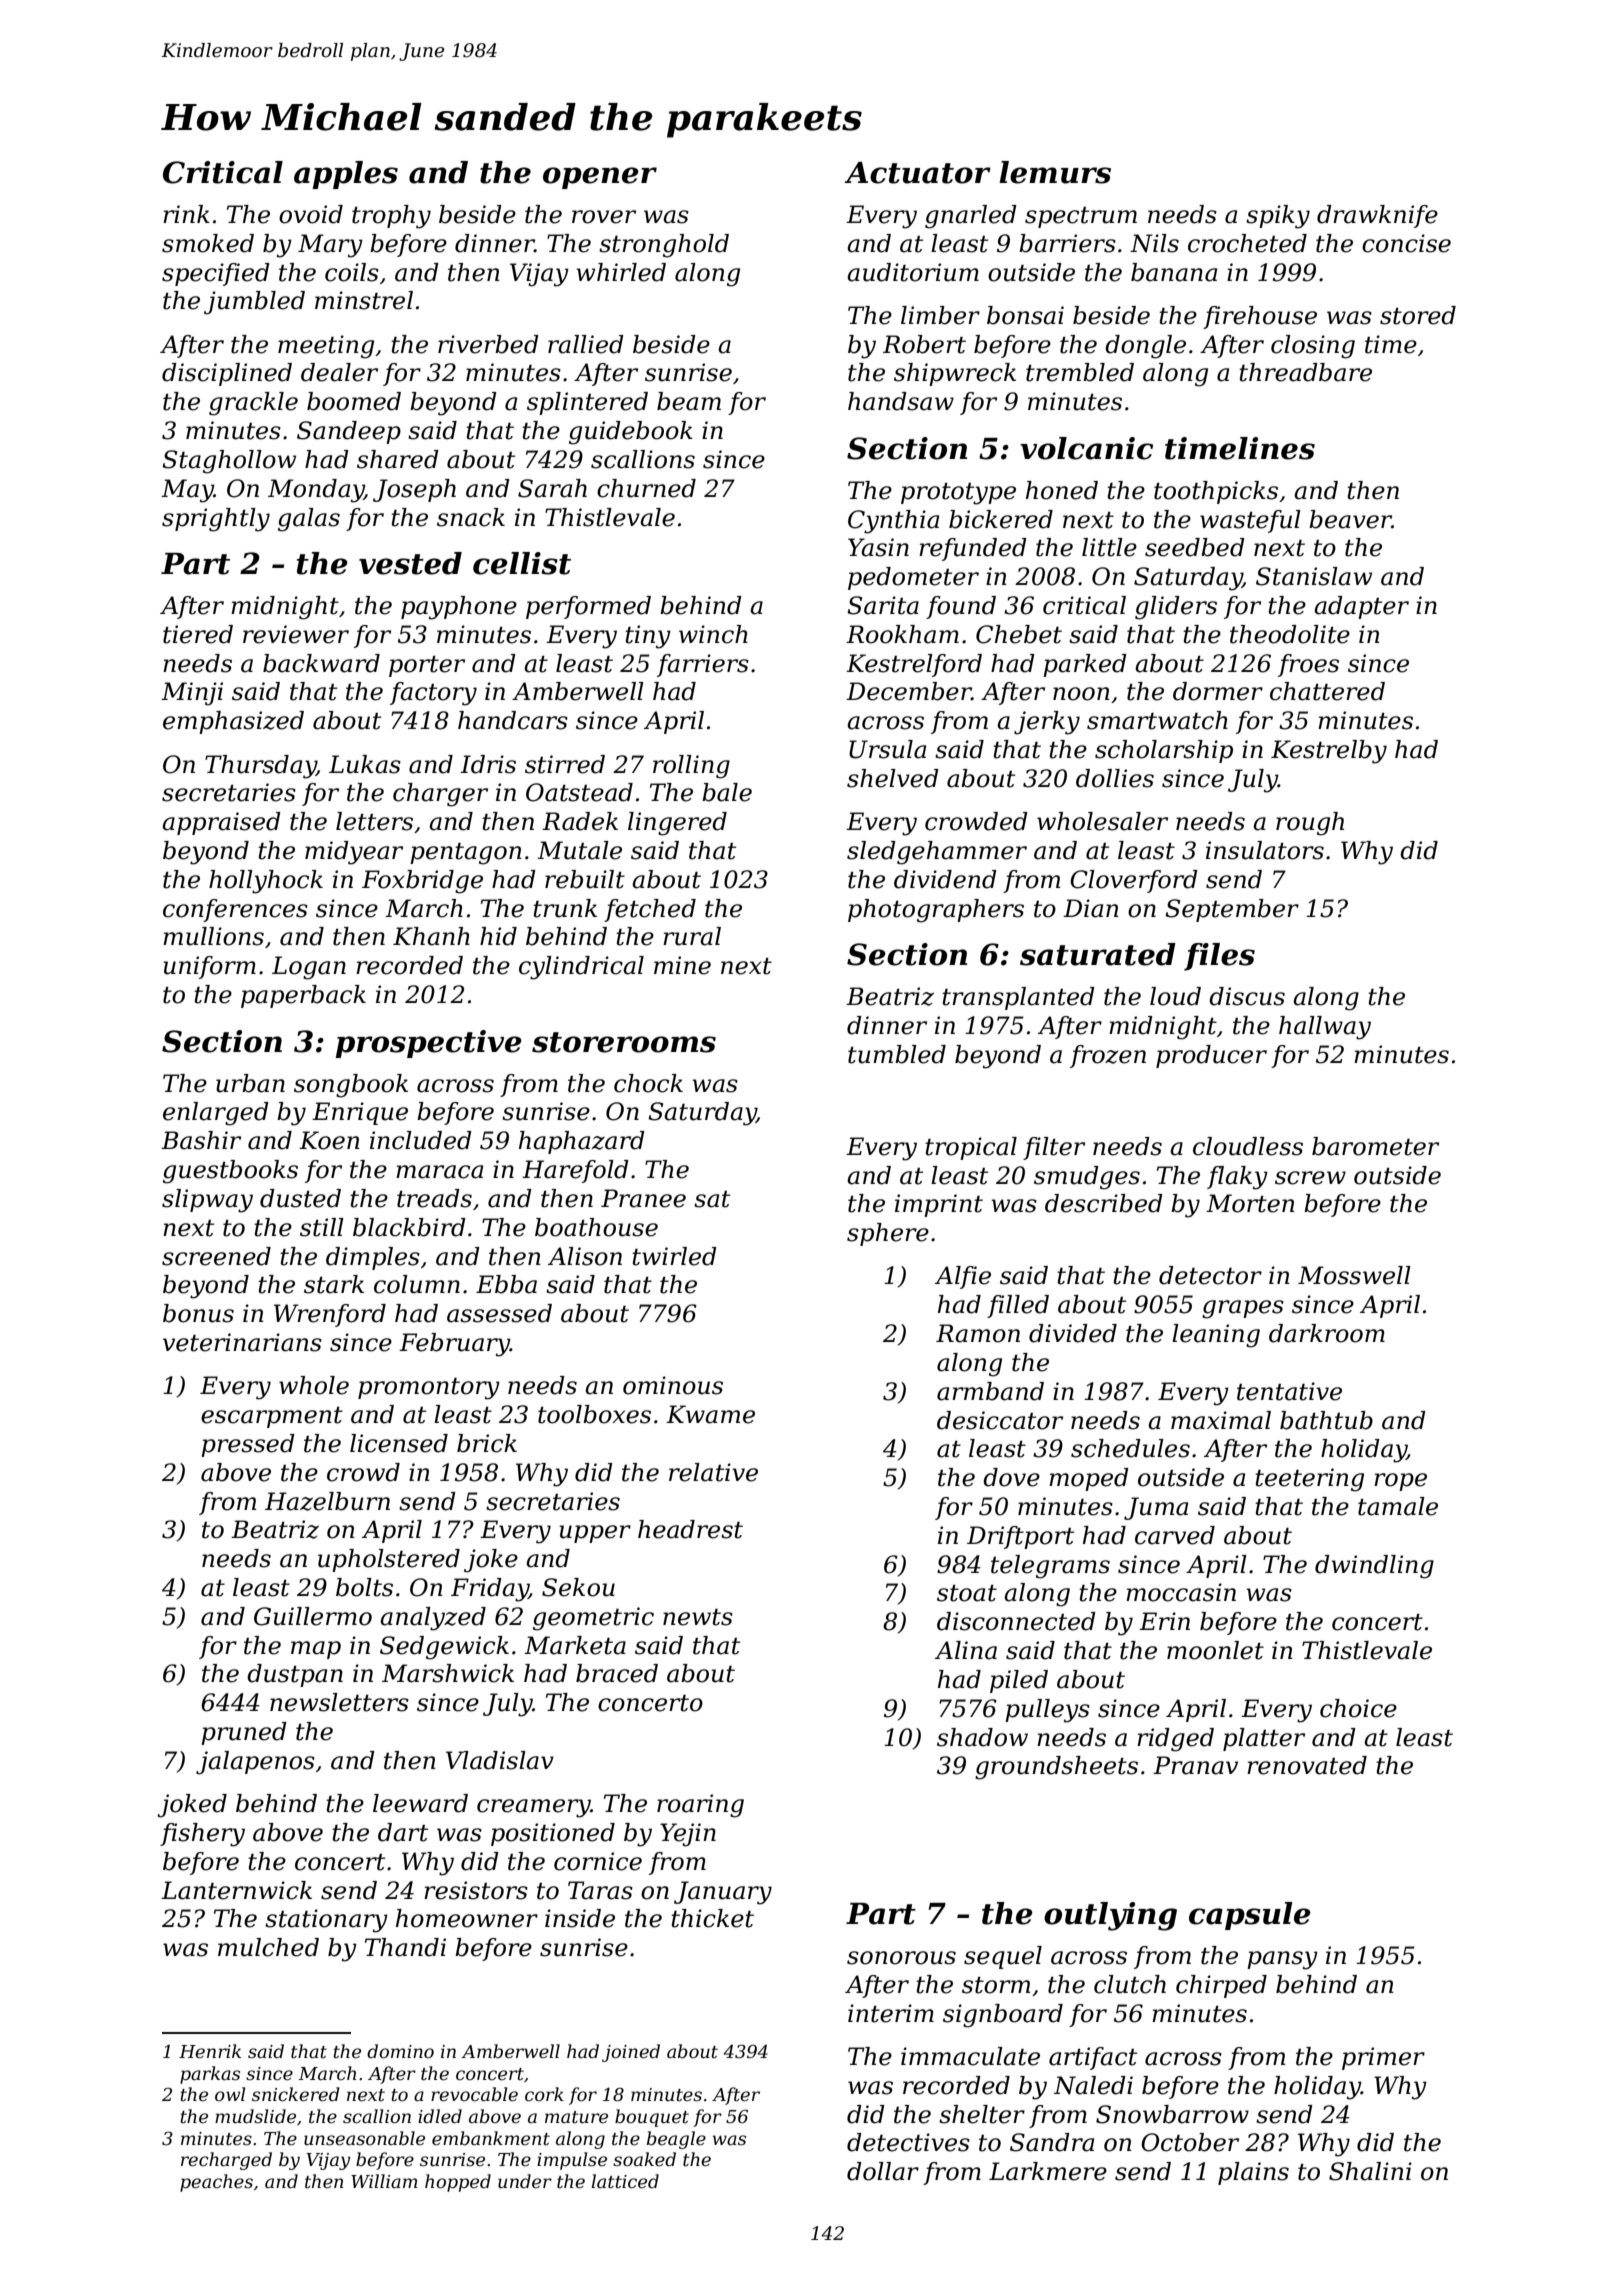  Describe the element at coordinates (674, 1256) in the screenshot. I see `twirled` at that location.
